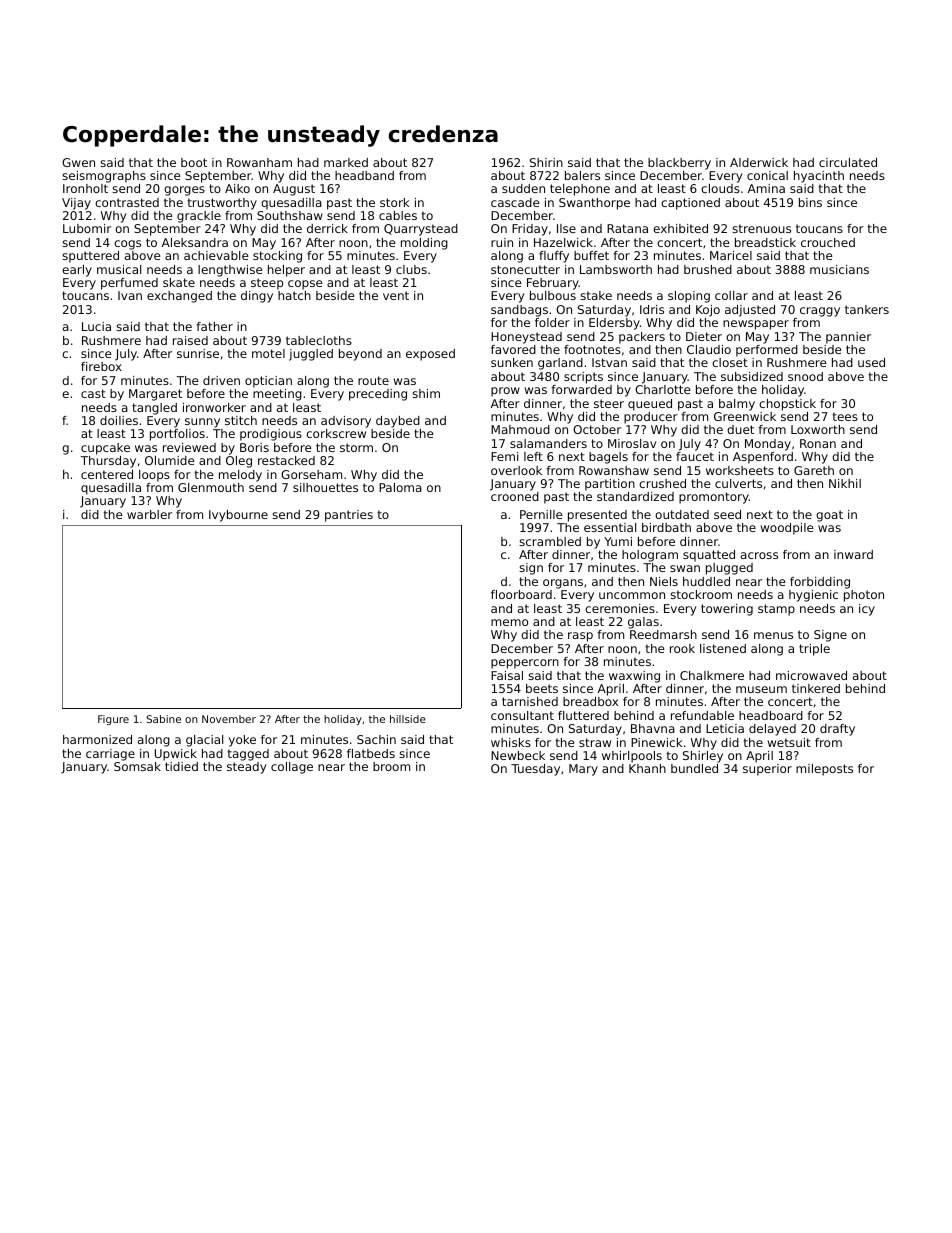  I want to click on drafty, so click(837, 730).
